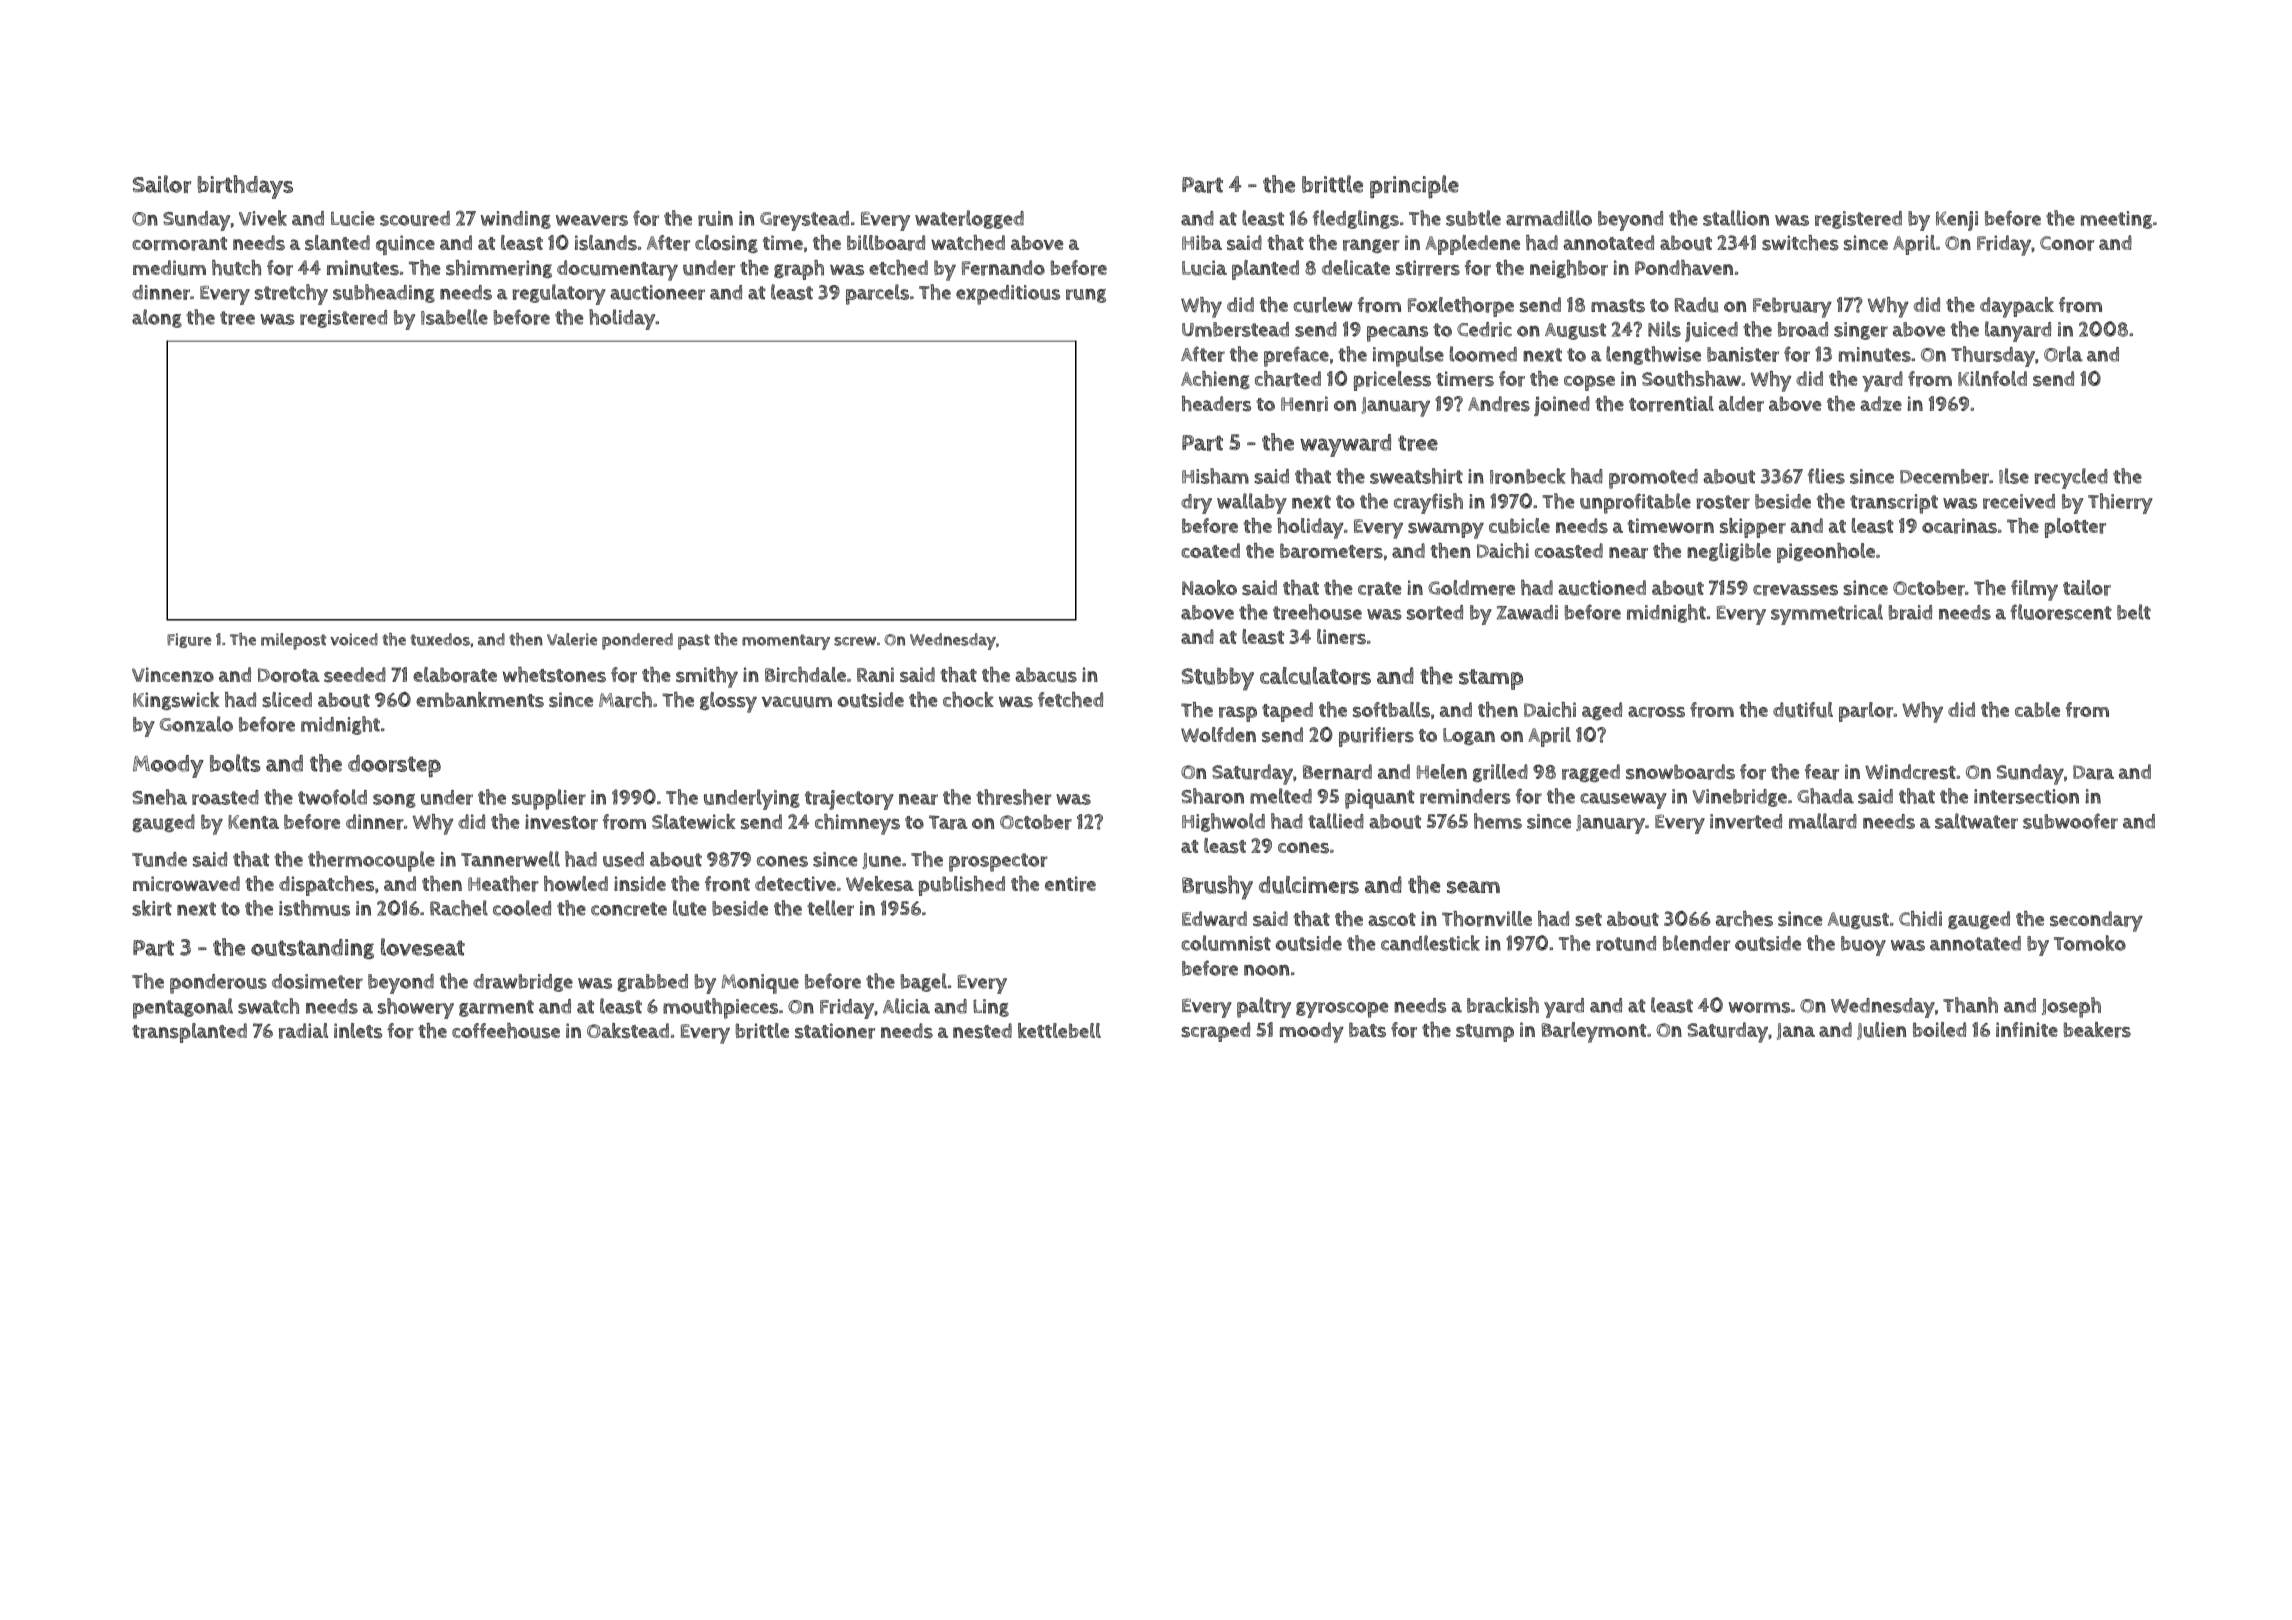  I want to click on Sneha, so click(159, 797).
